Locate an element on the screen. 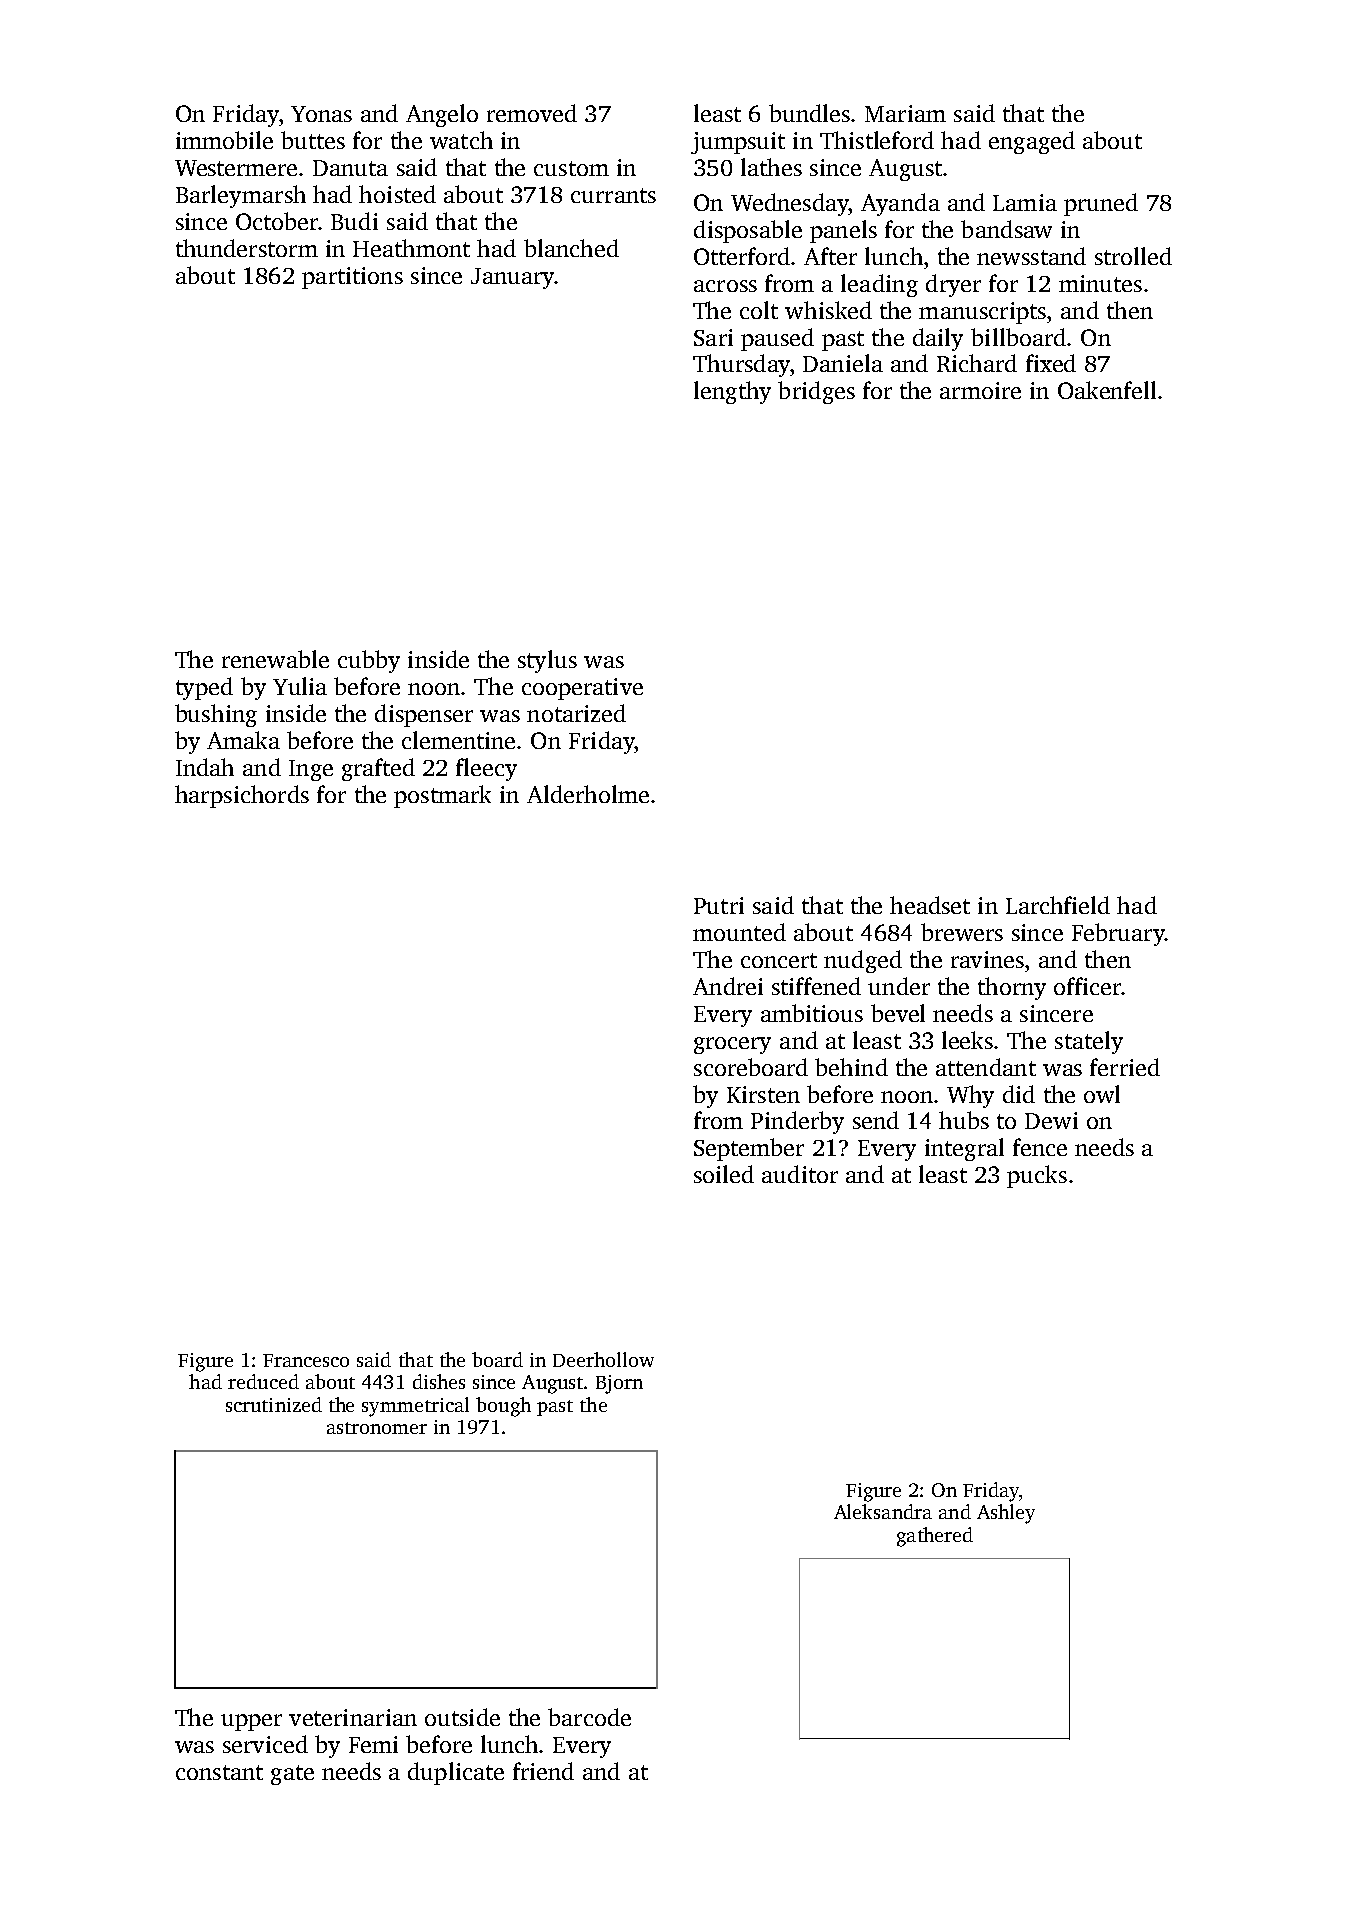  bushing is located at coordinates (216, 715).
